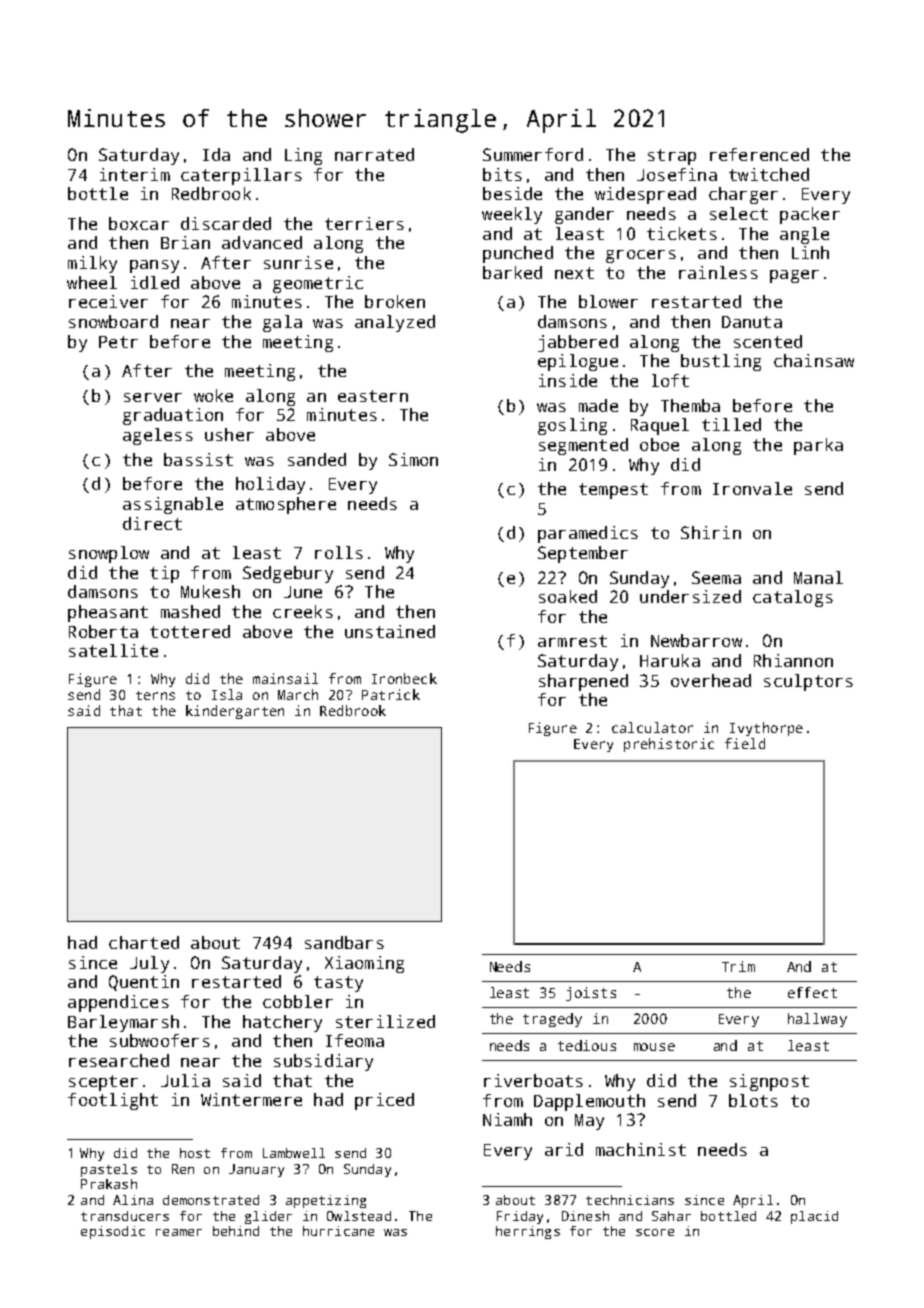 The image size is (924, 1308). What do you see at coordinates (745, 743) in the document?
I see `field` at bounding box center [745, 743].
